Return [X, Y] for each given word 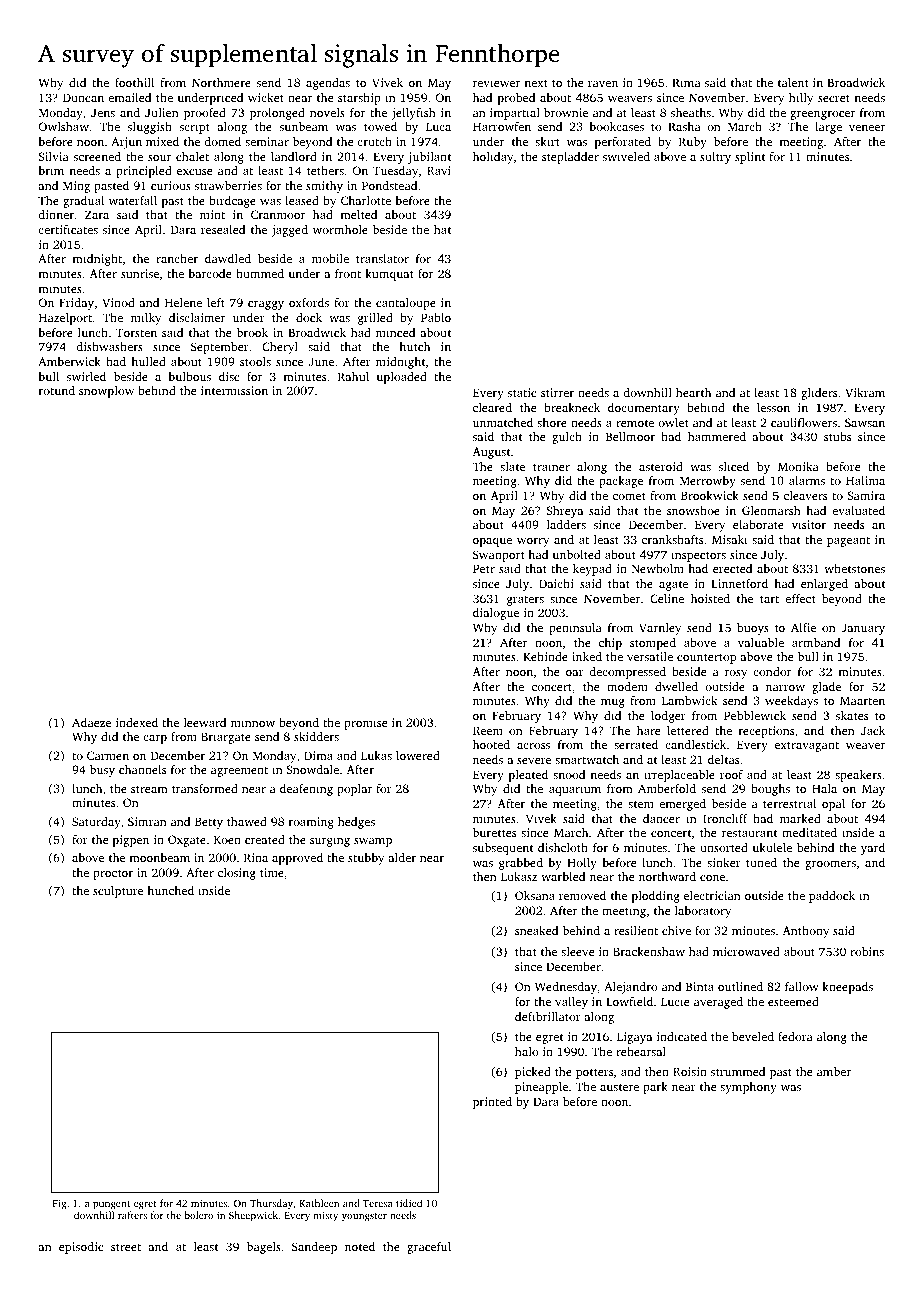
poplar [354, 790]
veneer [867, 128]
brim [51, 170]
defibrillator [548, 1016]
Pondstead [389, 185]
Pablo [436, 317]
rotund [57, 390]
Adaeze [91, 722]
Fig [60, 1204]
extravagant [807, 746]
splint [750, 158]
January [863, 629]
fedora [795, 1036]
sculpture [118, 892]
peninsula [575, 629]
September [220, 348]
